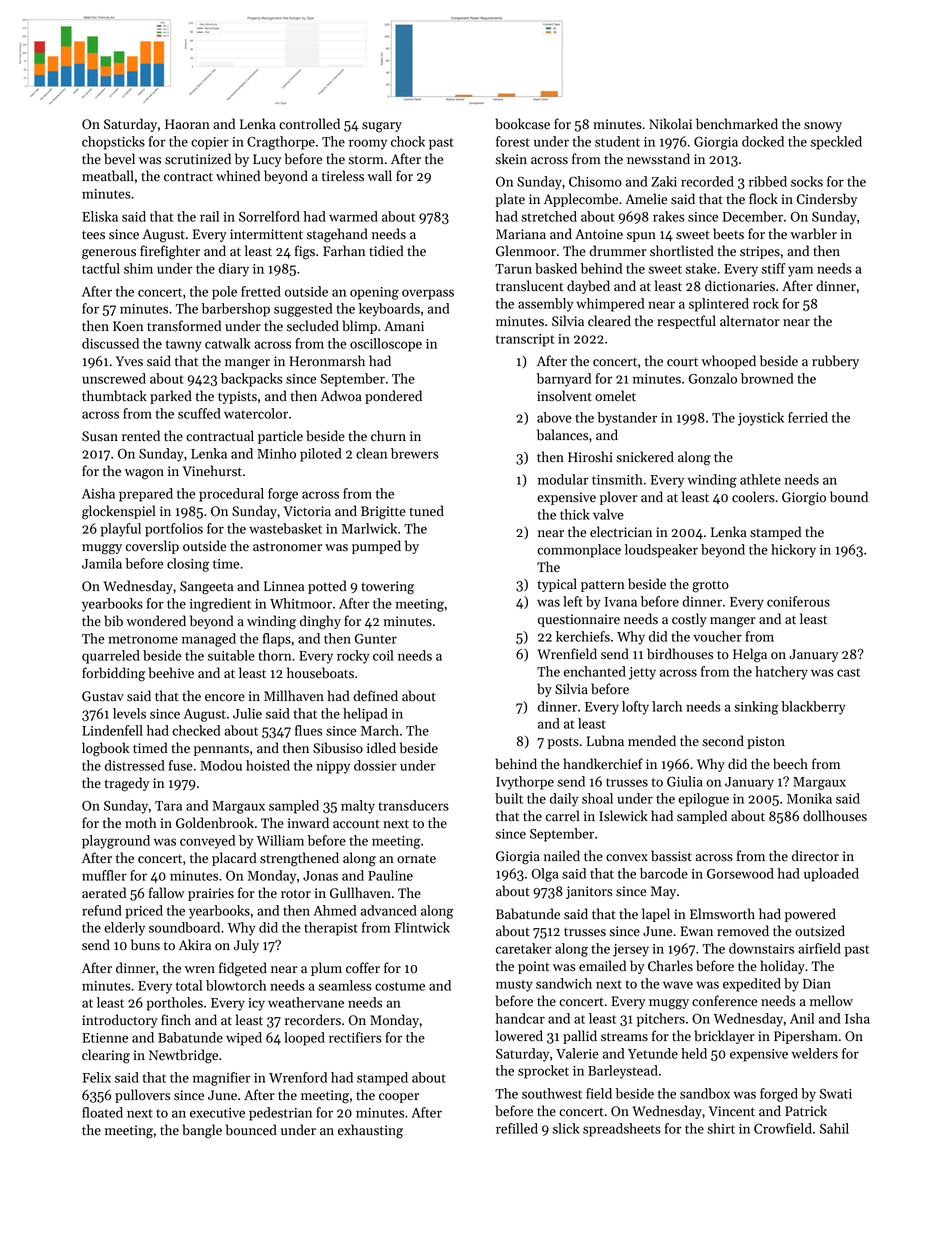 This document has height=1233, width=952. I want to click on above, so click(554, 417).
